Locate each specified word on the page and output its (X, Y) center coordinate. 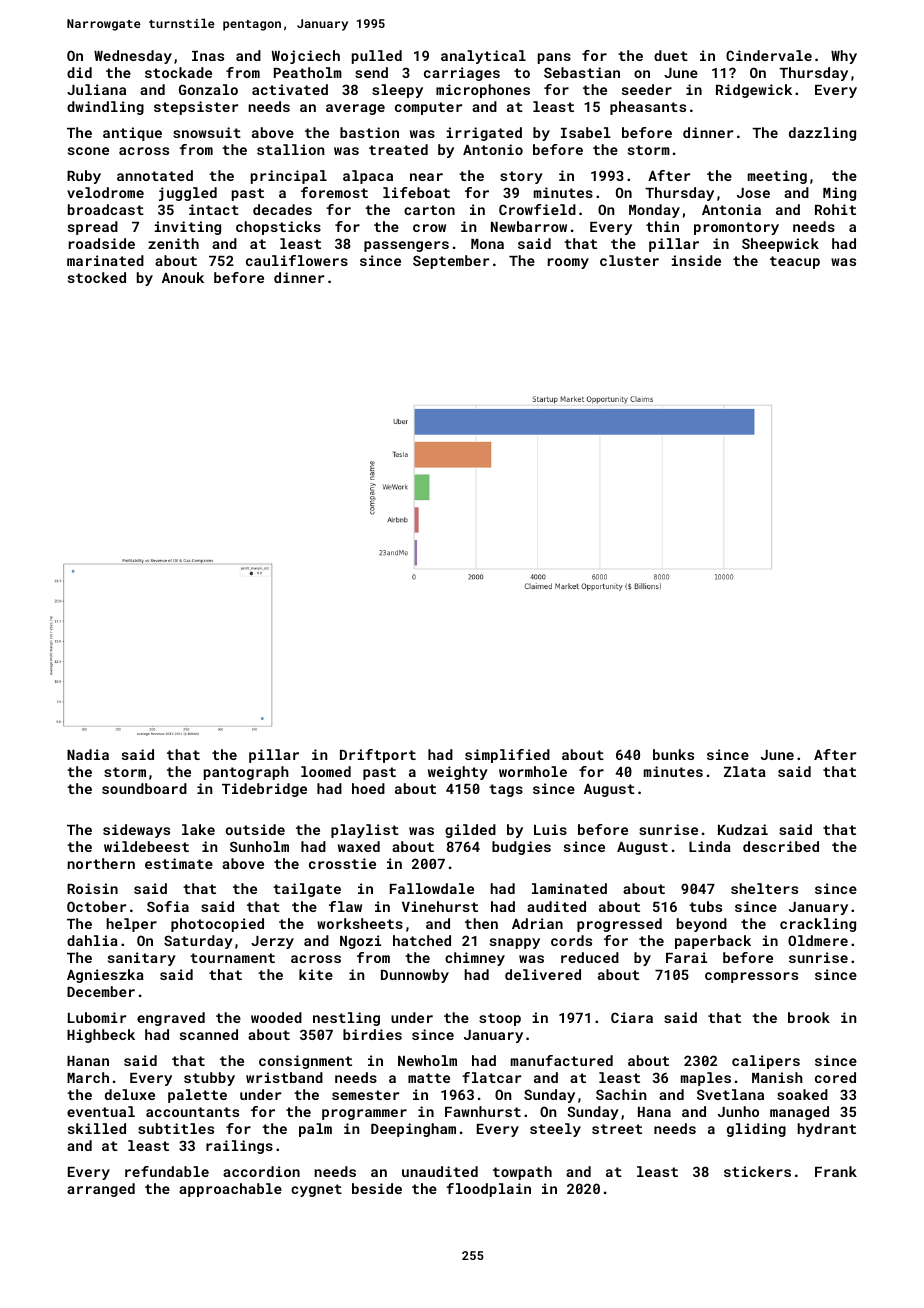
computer (428, 108)
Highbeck (101, 1036)
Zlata (745, 771)
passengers (406, 246)
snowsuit (207, 132)
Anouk (183, 277)
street (617, 1129)
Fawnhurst (483, 1111)
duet (671, 55)
